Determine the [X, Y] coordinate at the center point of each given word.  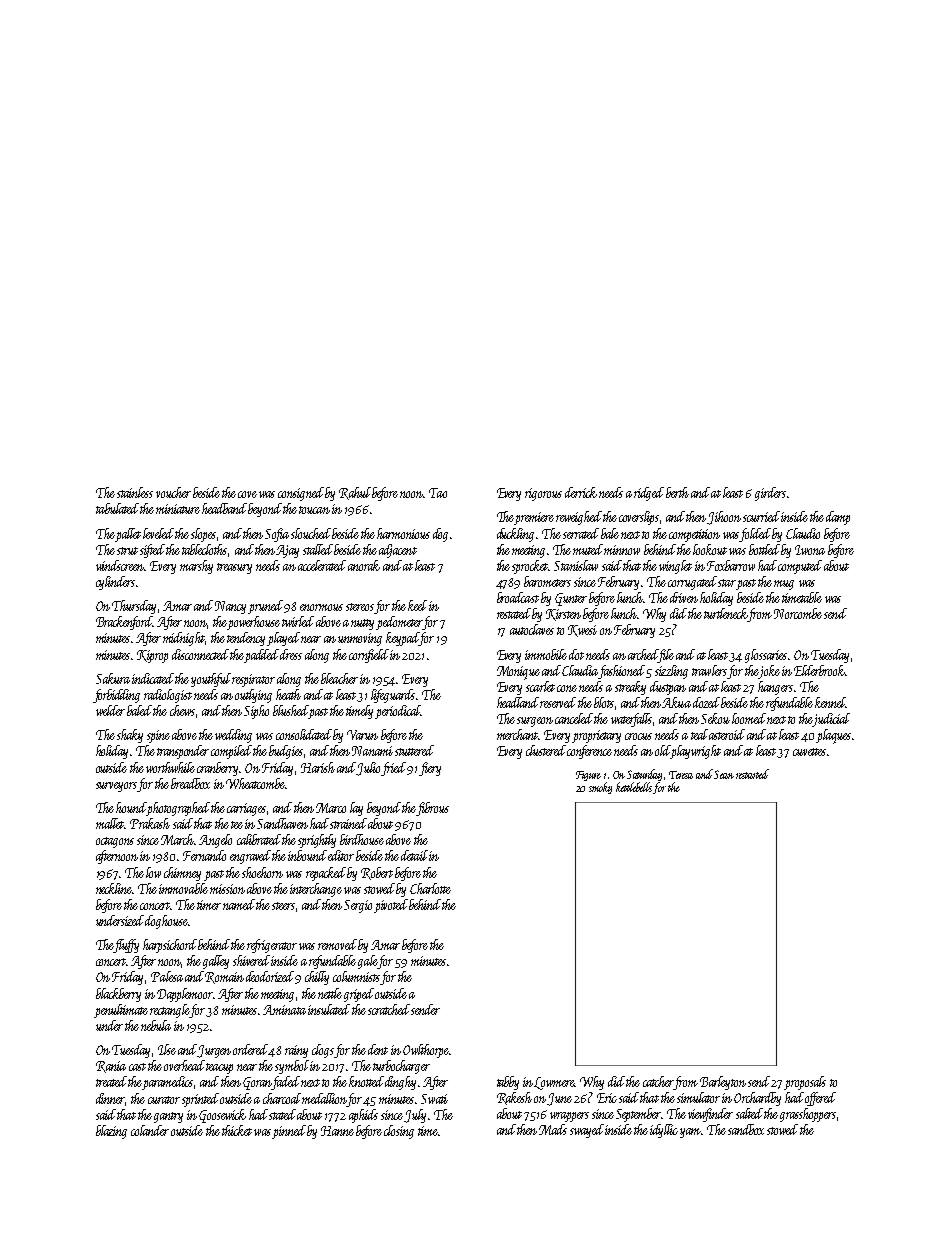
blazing [111, 1132]
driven [684, 597]
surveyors [116, 787]
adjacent [398, 551]
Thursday [134, 607]
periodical [398, 712]
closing [399, 1132]
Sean [724, 774]
